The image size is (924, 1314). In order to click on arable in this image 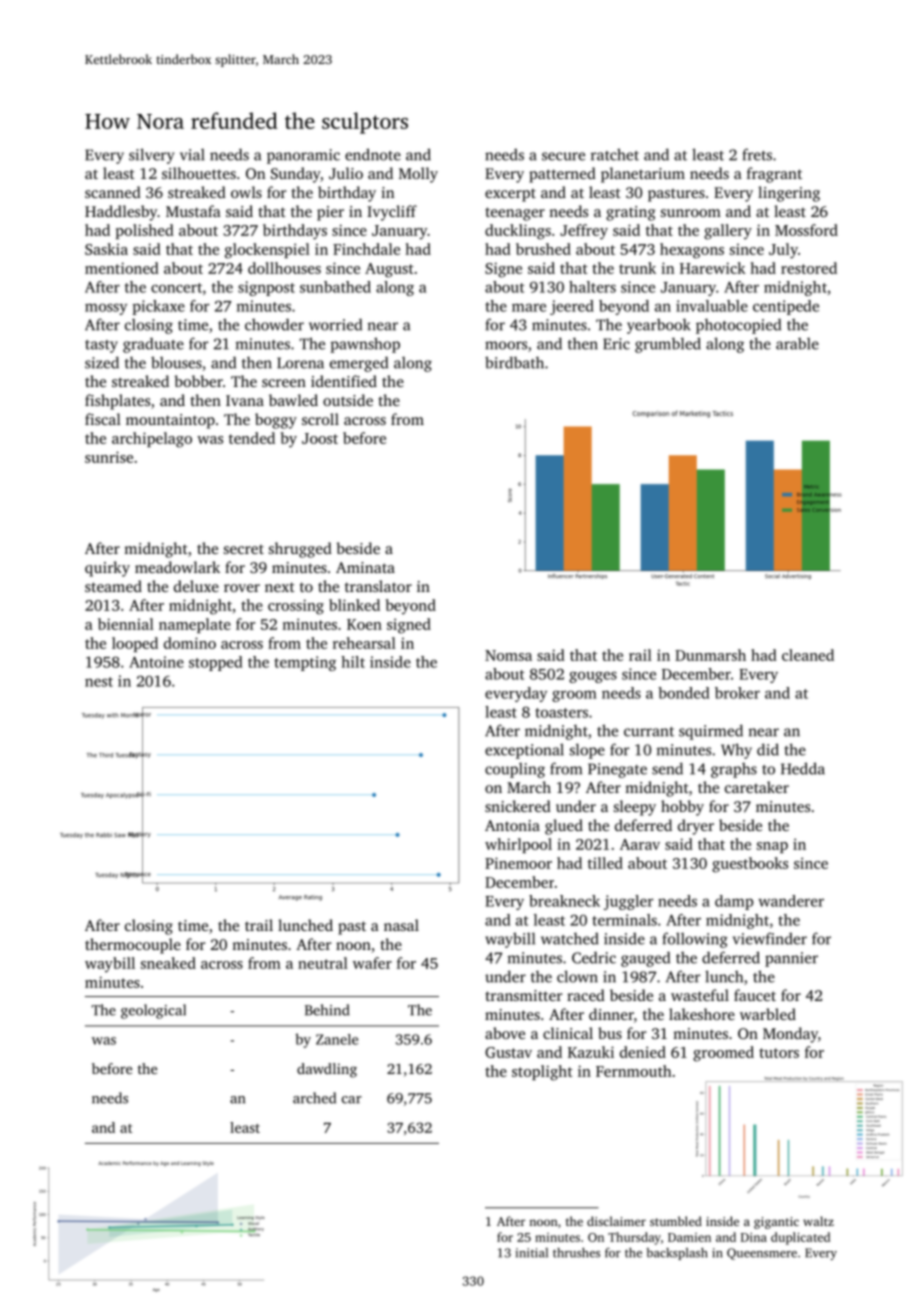, I will do `click(797, 344)`.
